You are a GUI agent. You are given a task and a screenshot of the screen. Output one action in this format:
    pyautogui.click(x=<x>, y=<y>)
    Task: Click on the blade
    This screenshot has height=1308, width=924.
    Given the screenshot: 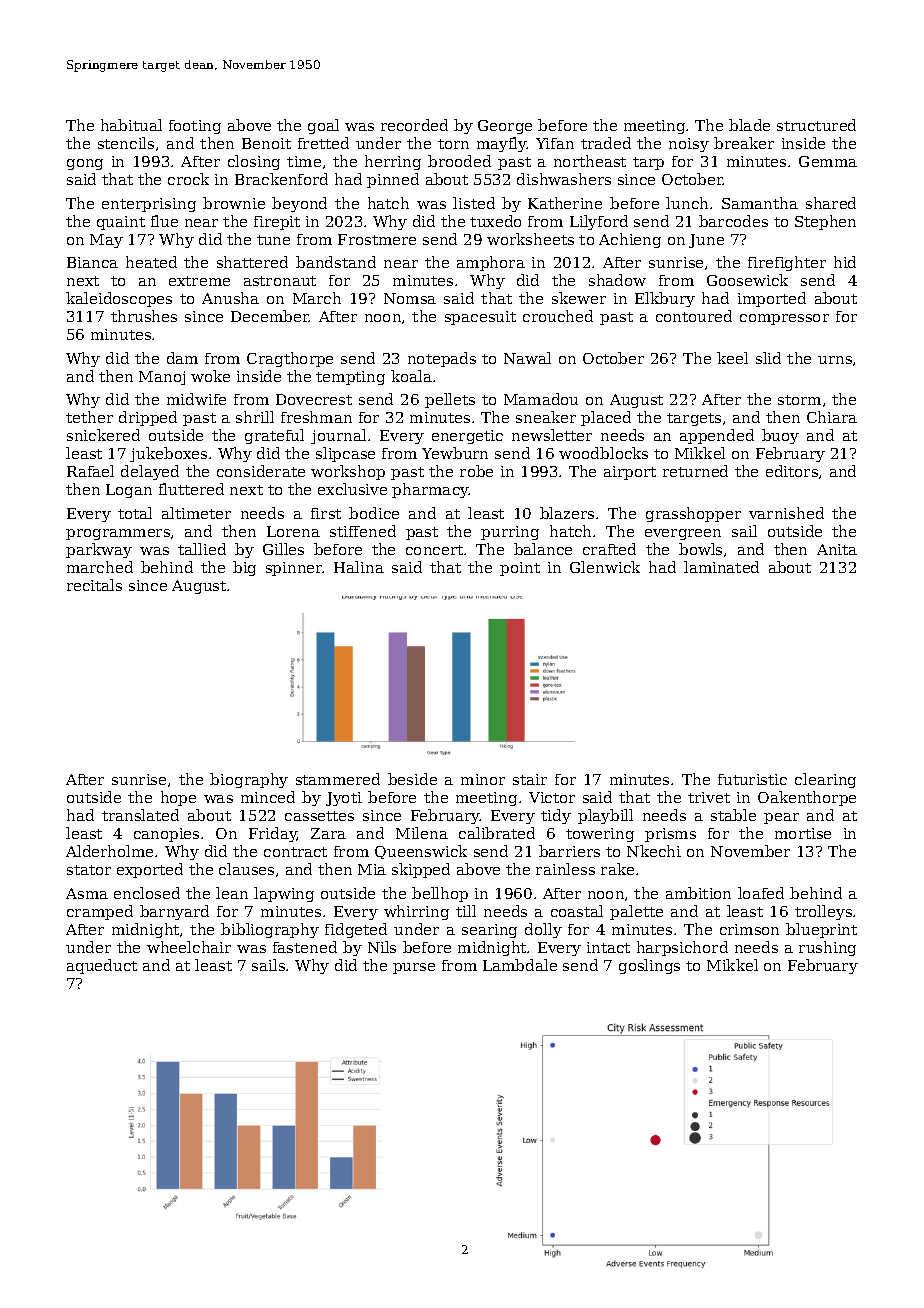 What is the action you would take?
    pyautogui.click(x=749, y=125)
